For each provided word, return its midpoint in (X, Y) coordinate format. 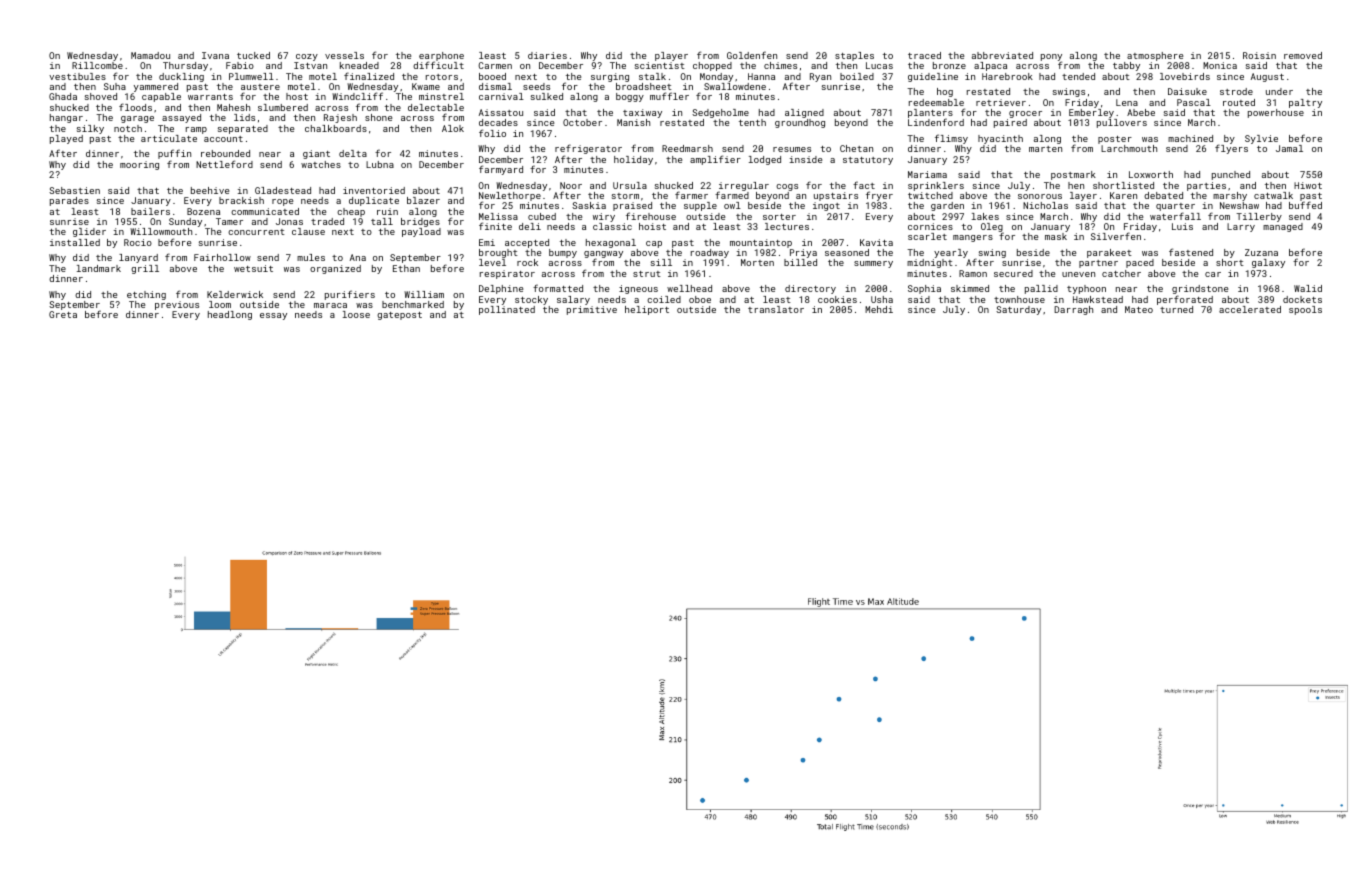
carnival (501, 96)
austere (260, 87)
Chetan (856, 148)
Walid (1308, 288)
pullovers (1122, 123)
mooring (139, 165)
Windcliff (357, 96)
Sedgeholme (720, 113)
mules (311, 257)
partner (1098, 264)
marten (1045, 149)
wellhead (689, 288)
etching (146, 295)
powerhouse (1276, 113)
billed (800, 262)
